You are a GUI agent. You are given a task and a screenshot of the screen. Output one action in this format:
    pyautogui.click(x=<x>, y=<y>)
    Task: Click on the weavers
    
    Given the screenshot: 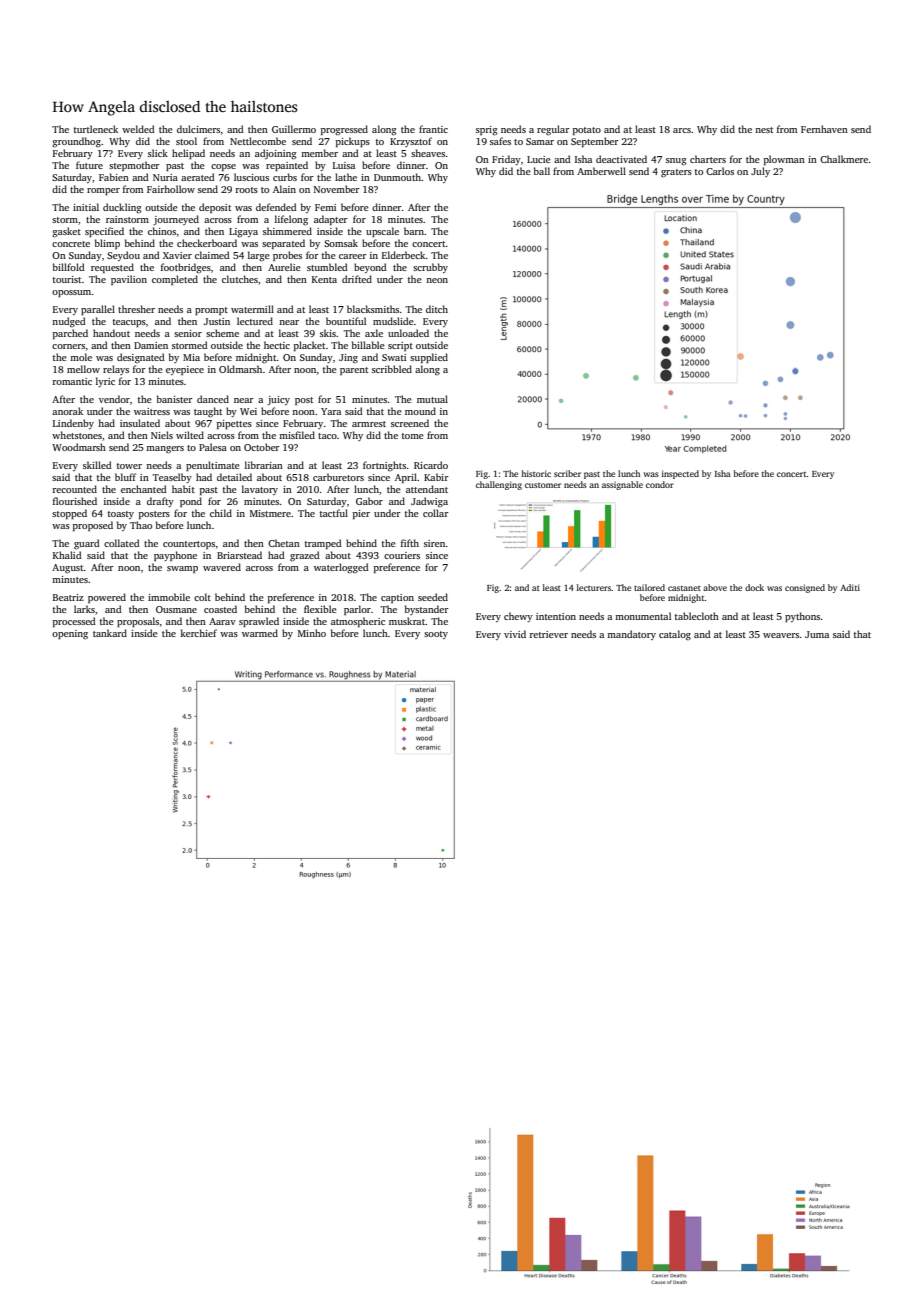 What is the action you would take?
    pyautogui.click(x=781, y=635)
